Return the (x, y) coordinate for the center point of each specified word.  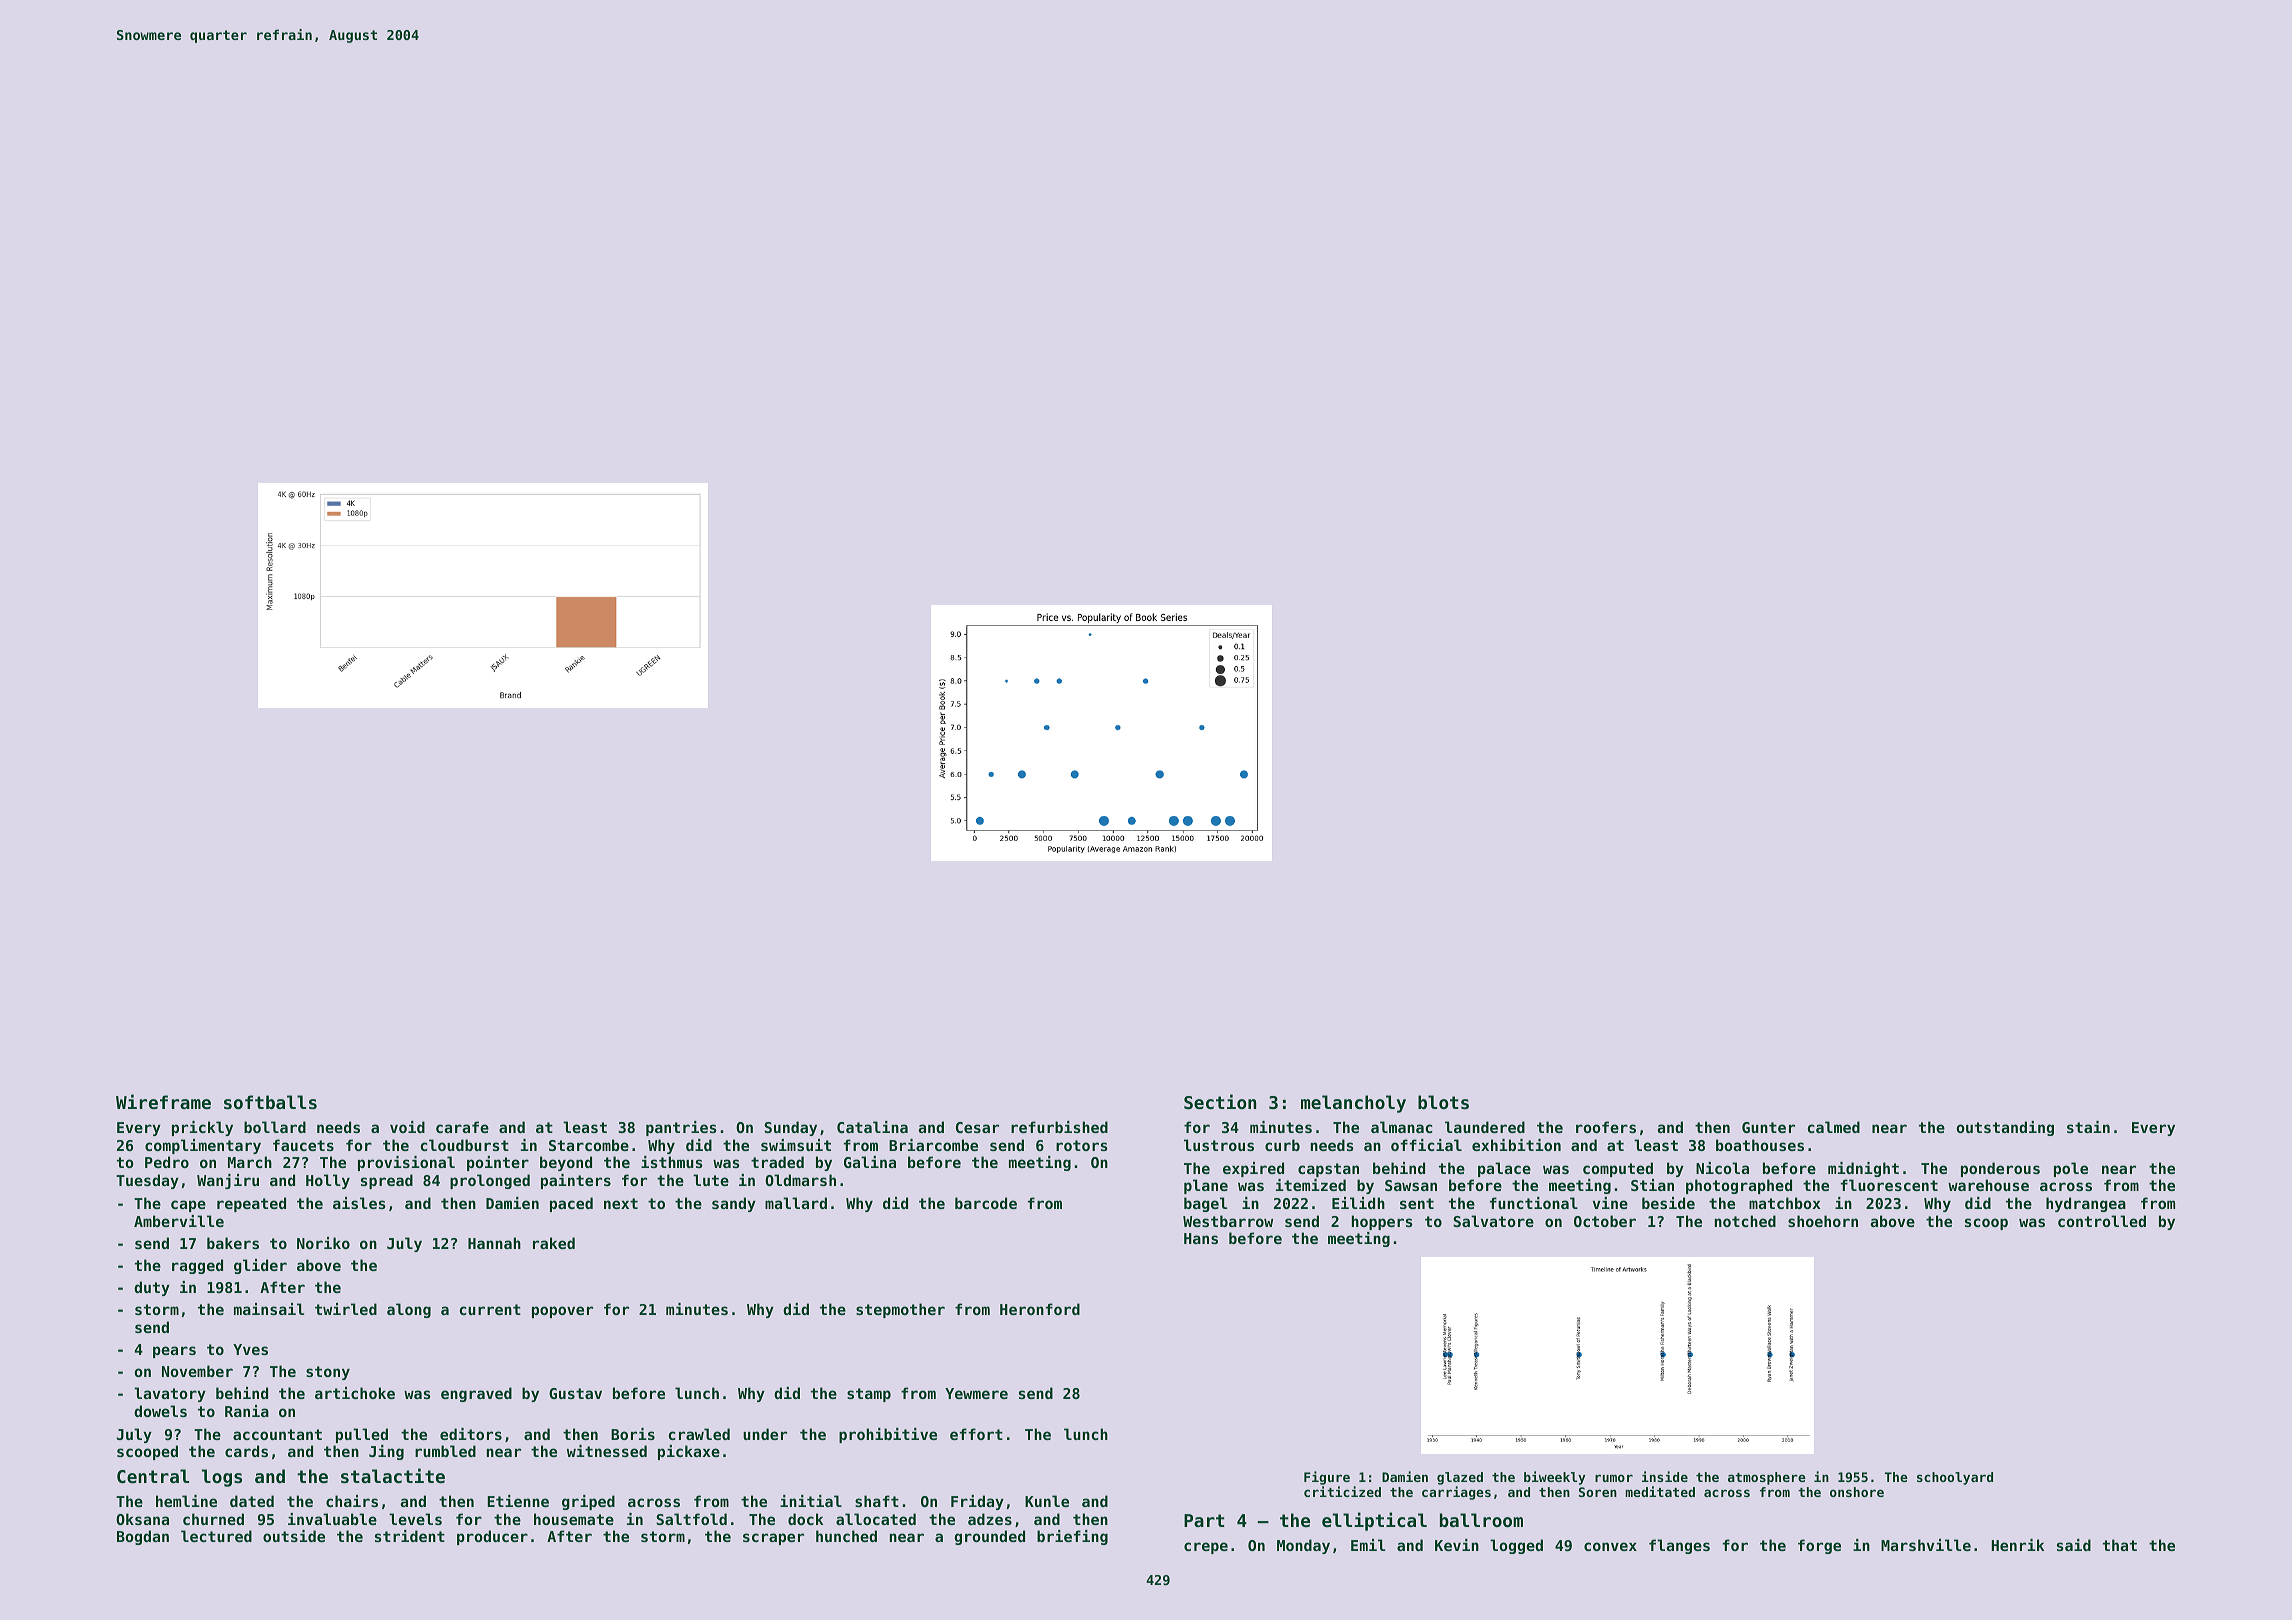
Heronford (1040, 1309)
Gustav (575, 1393)
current (490, 1309)
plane (1206, 1186)
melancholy (1353, 1104)
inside (1665, 1476)
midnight (1863, 1169)
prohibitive (888, 1435)
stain (2088, 1127)
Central (153, 1476)
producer (492, 1537)
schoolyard (1955, 1478)
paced (571, 1204)
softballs (270, 1102)
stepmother (900, 1310)
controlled (2102, 1221)
